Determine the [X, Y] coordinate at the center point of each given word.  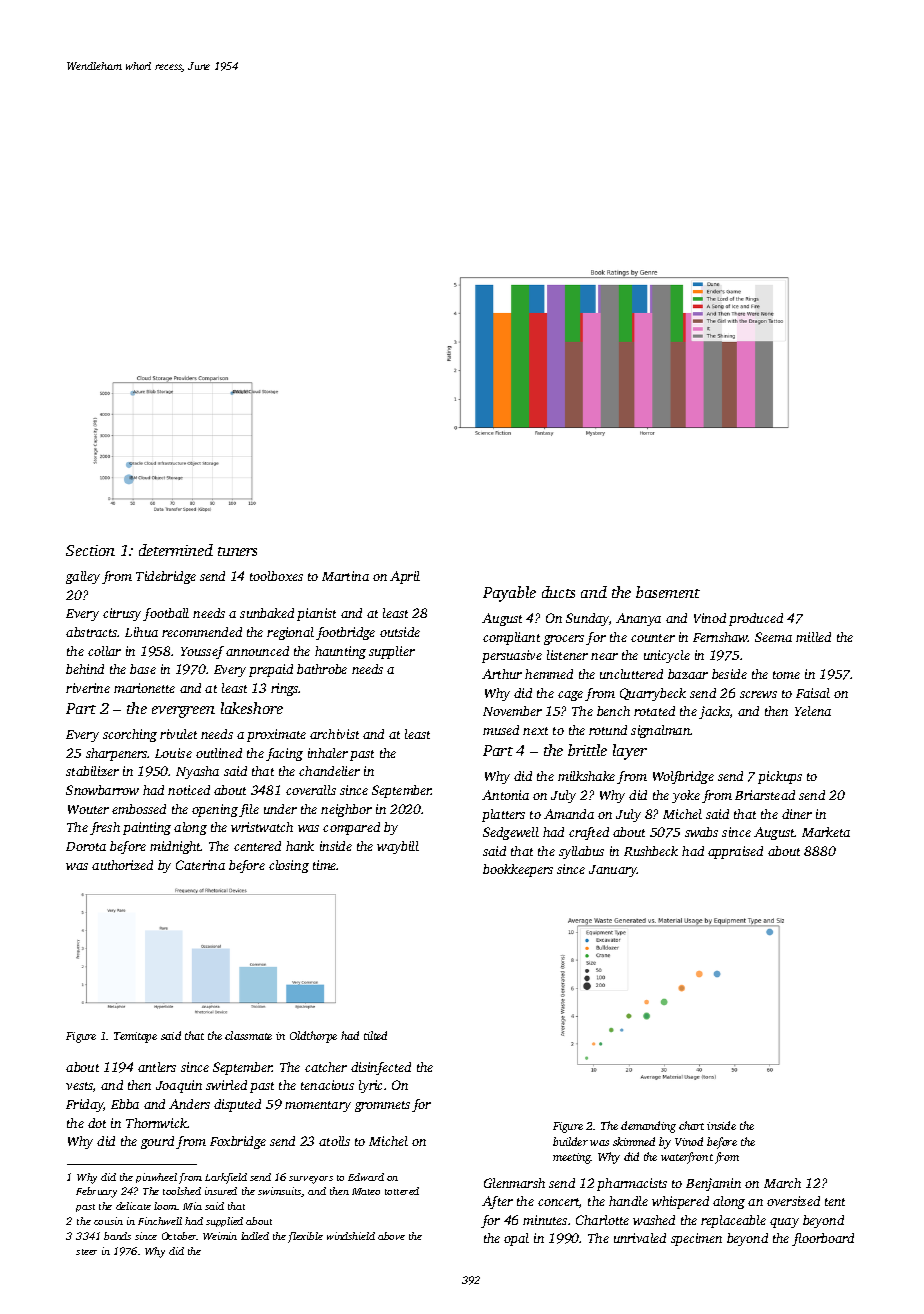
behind [85, 669]
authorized [122, 865]
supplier [392, 652]
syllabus [581, 852]
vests [79, 1086]
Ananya [638, 619]
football [166, 614]
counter [653, 638]
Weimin [220, 1236]
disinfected [381, 1068]
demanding [648, 1127]
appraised [735, 852]
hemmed [549, 674]
